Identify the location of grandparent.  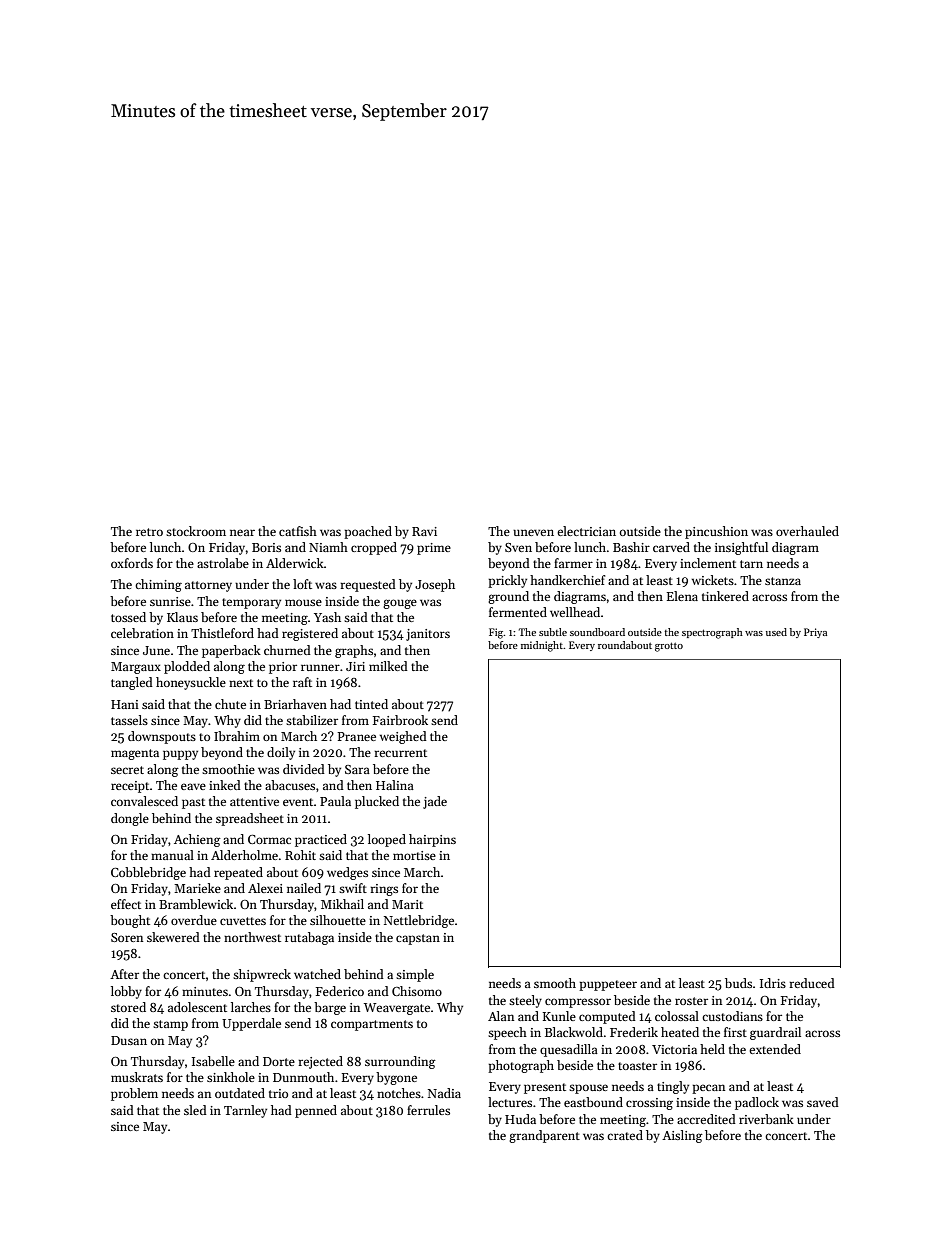
(544, 1136).
